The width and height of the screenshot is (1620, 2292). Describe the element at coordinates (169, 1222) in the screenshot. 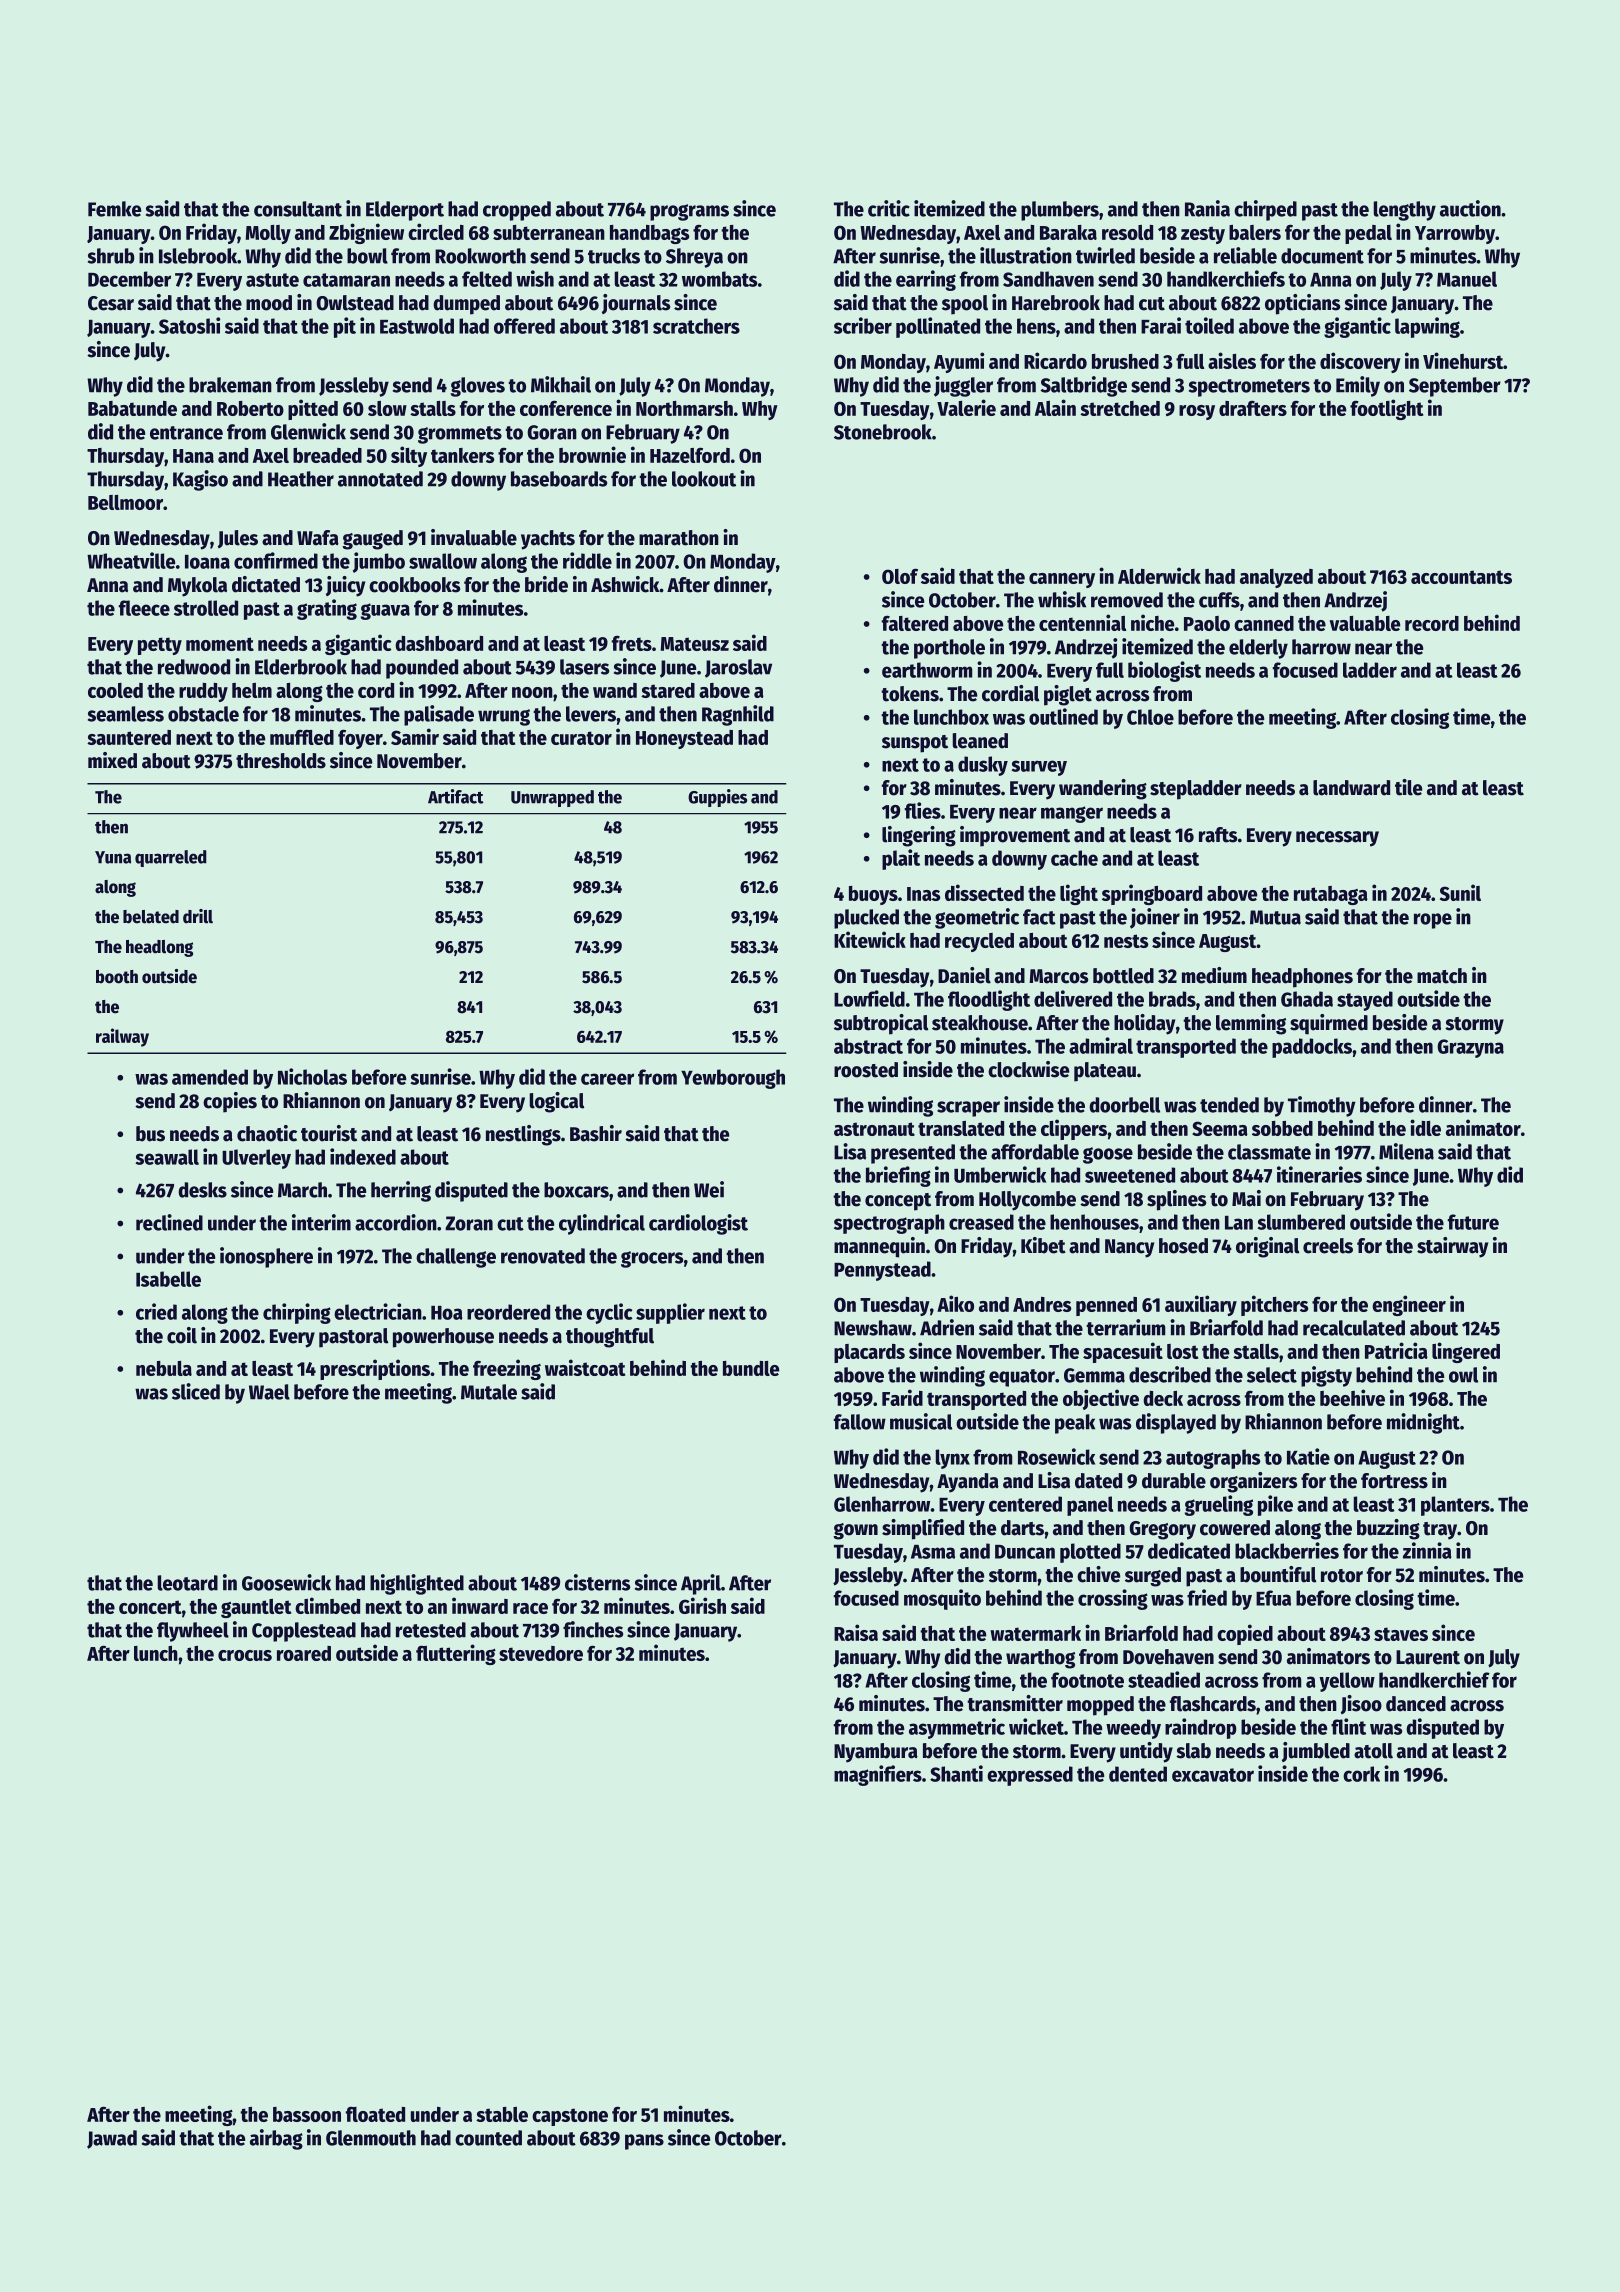

I see `reclined` at that location.
